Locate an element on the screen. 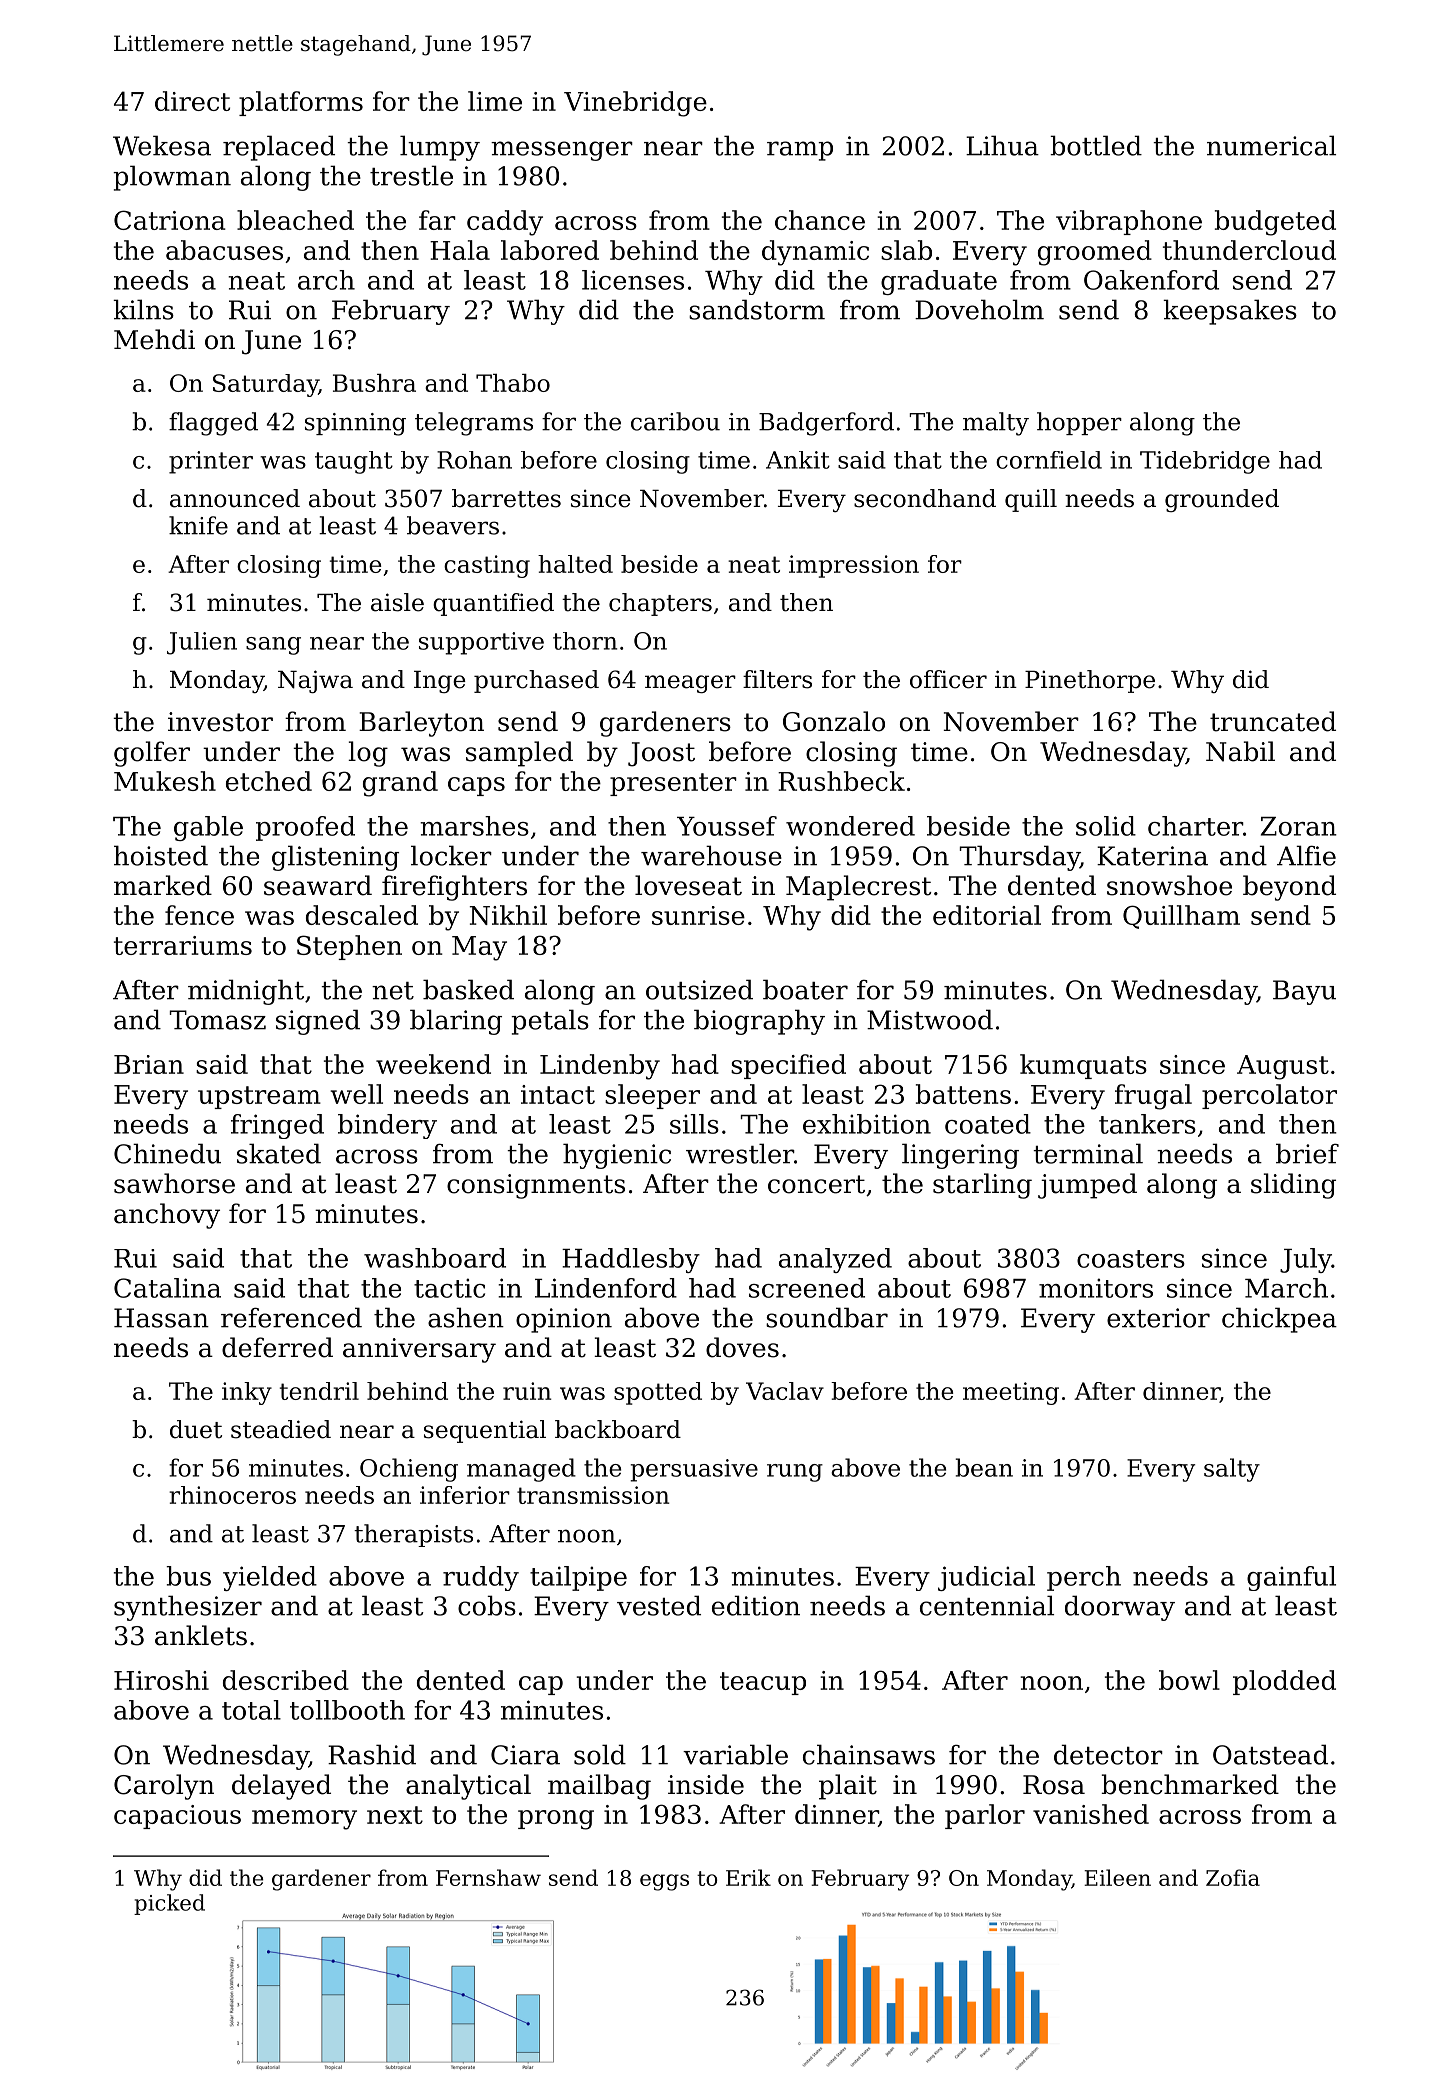  impression is located at coordinates (854, 566).
